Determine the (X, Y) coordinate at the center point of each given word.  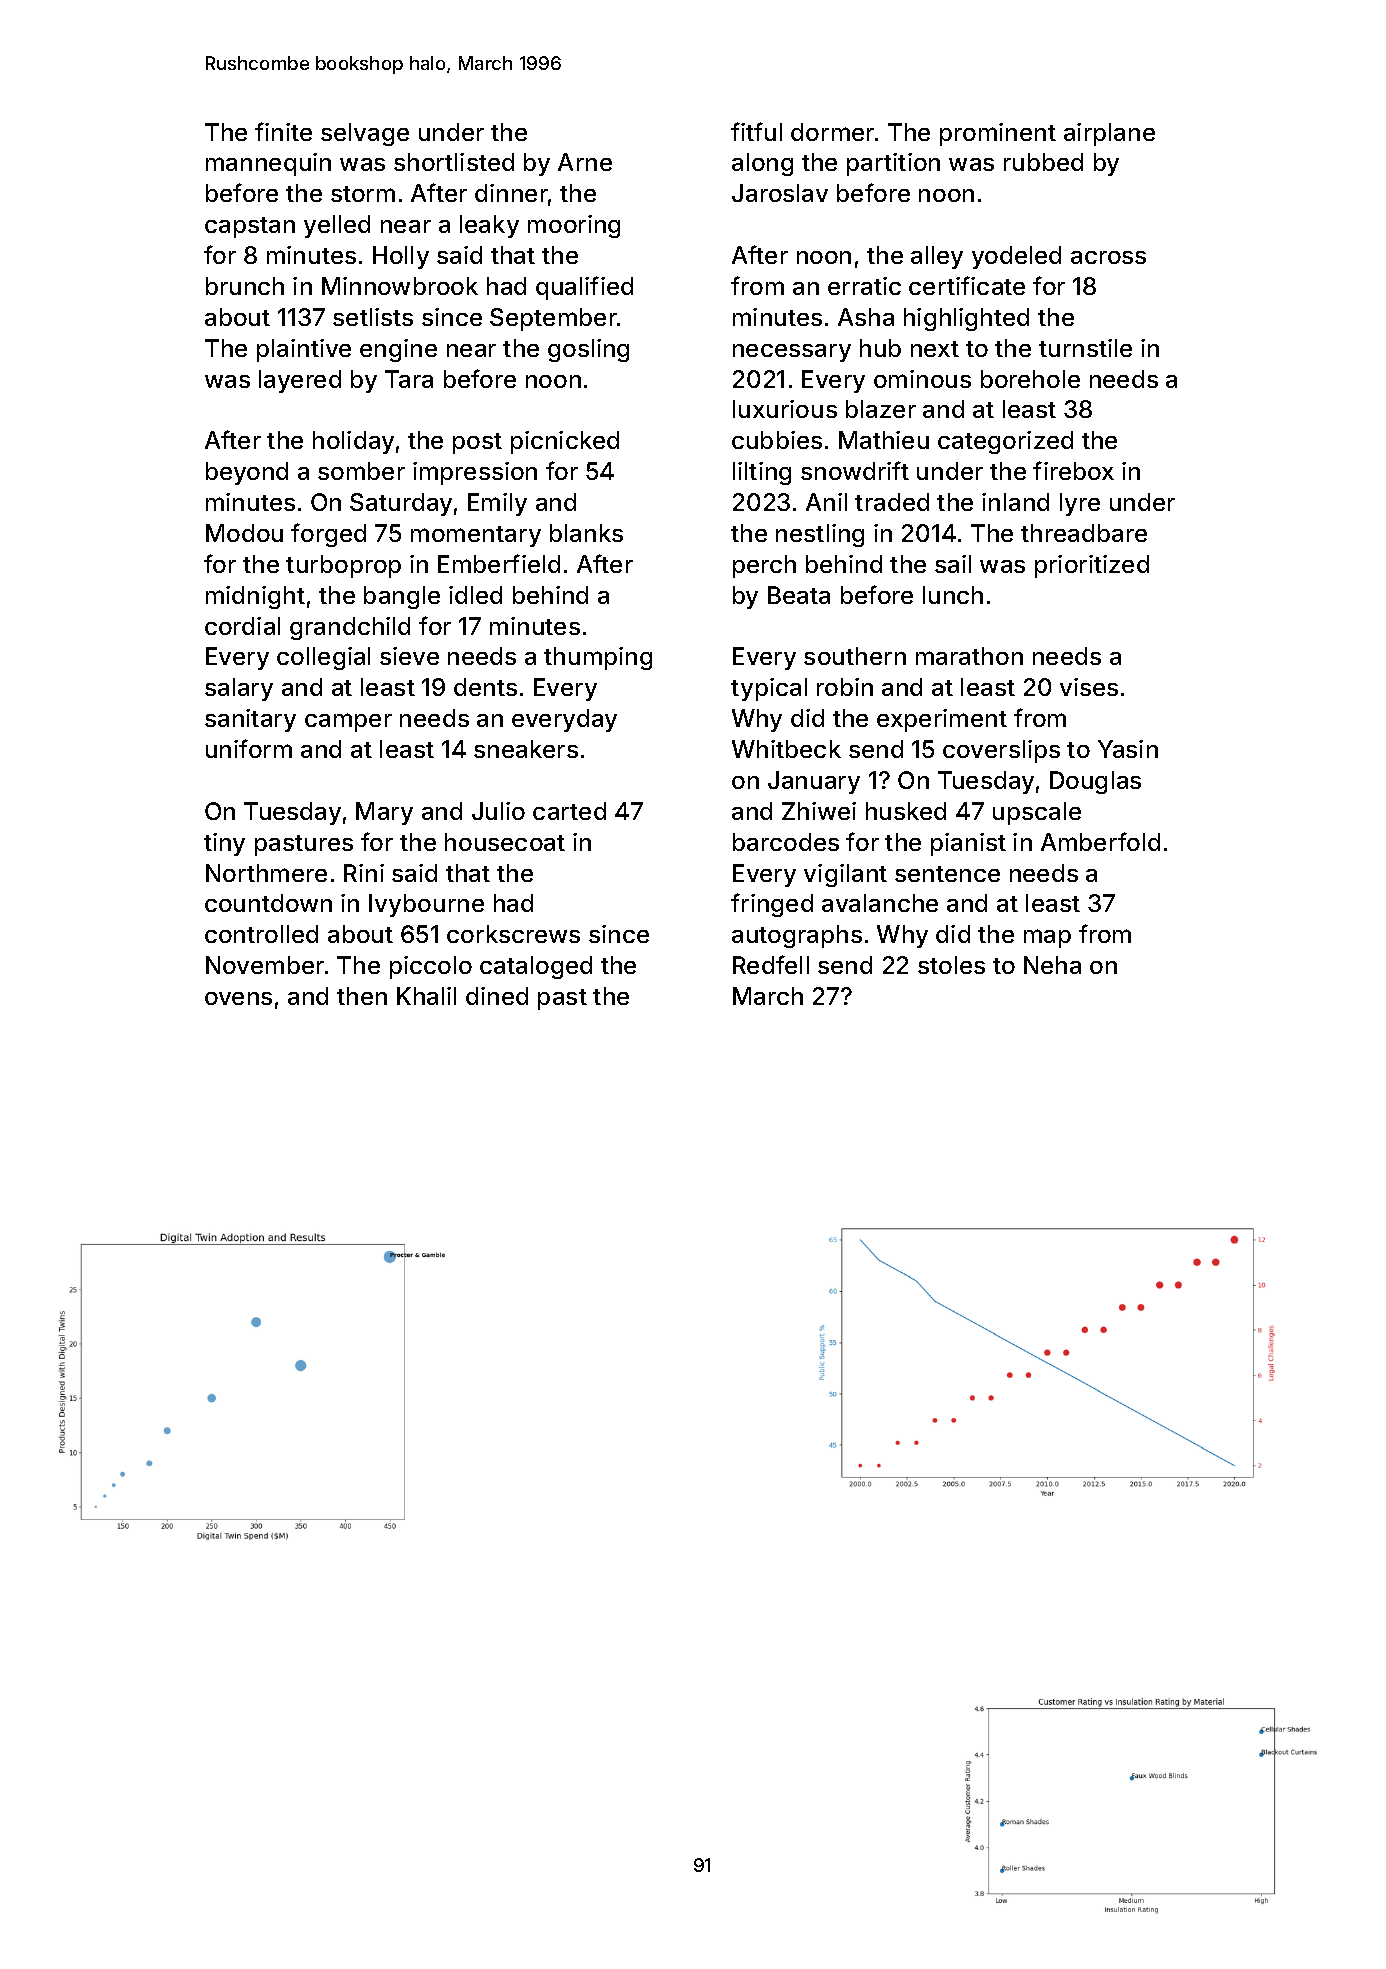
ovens (238, 998)
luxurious (785, 409)
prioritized (1092, 566)
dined (497, 996)
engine (398, 350)
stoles (951, 965)
